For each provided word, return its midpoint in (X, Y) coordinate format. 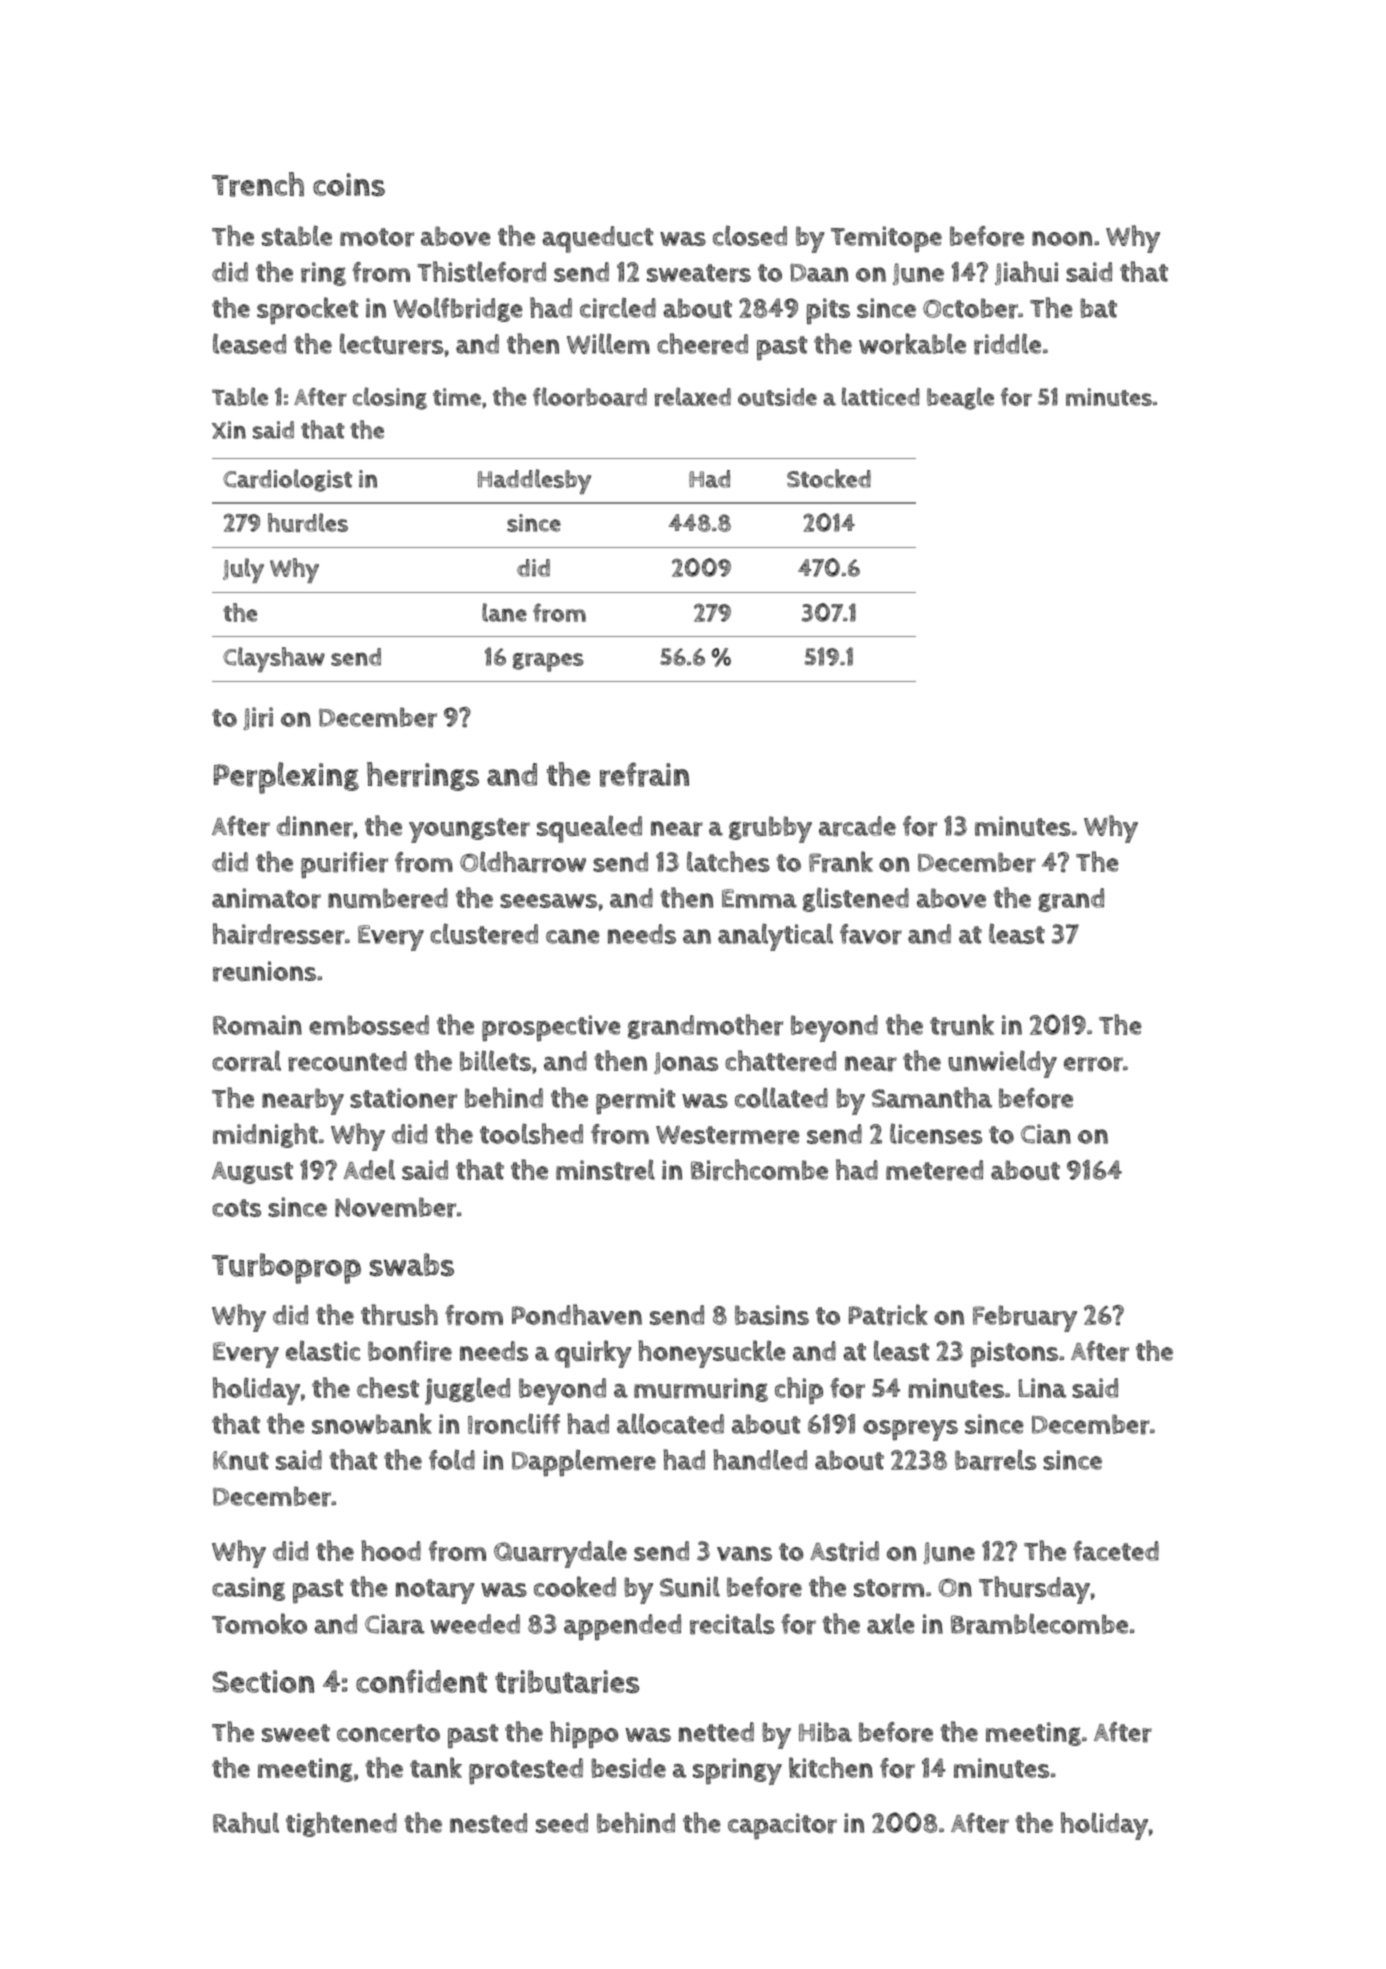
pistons (1014, 1354)
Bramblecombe (1039, 1624)
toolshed (531, 1133)
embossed (369, 1025)
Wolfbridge (458, 309)
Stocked (829, 478)
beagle (960, 398)
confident (421, 1681)
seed (562, 1823)
